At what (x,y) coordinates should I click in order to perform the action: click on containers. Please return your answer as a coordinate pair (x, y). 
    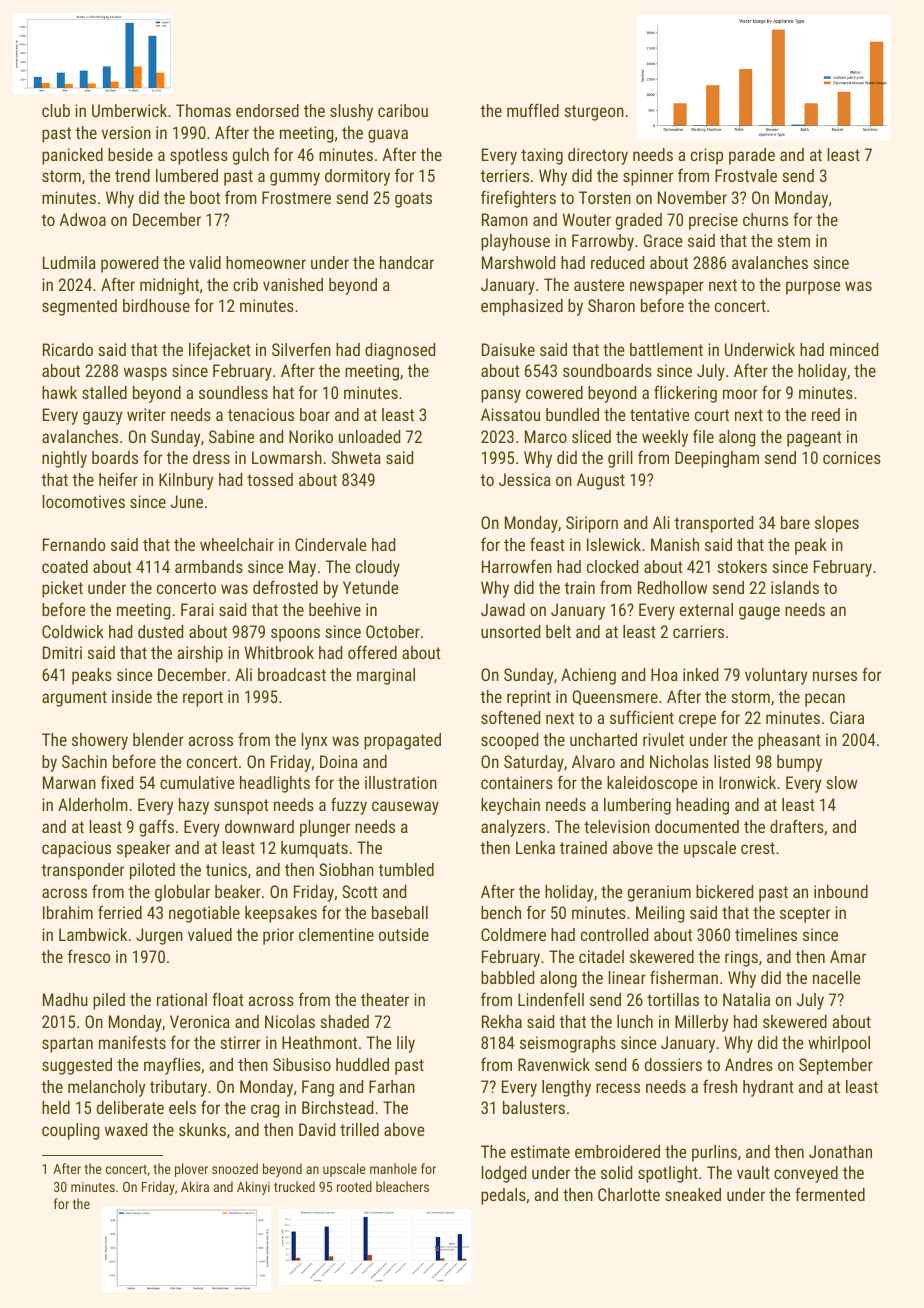
    Looking at the image, I should click on (517, 782).
